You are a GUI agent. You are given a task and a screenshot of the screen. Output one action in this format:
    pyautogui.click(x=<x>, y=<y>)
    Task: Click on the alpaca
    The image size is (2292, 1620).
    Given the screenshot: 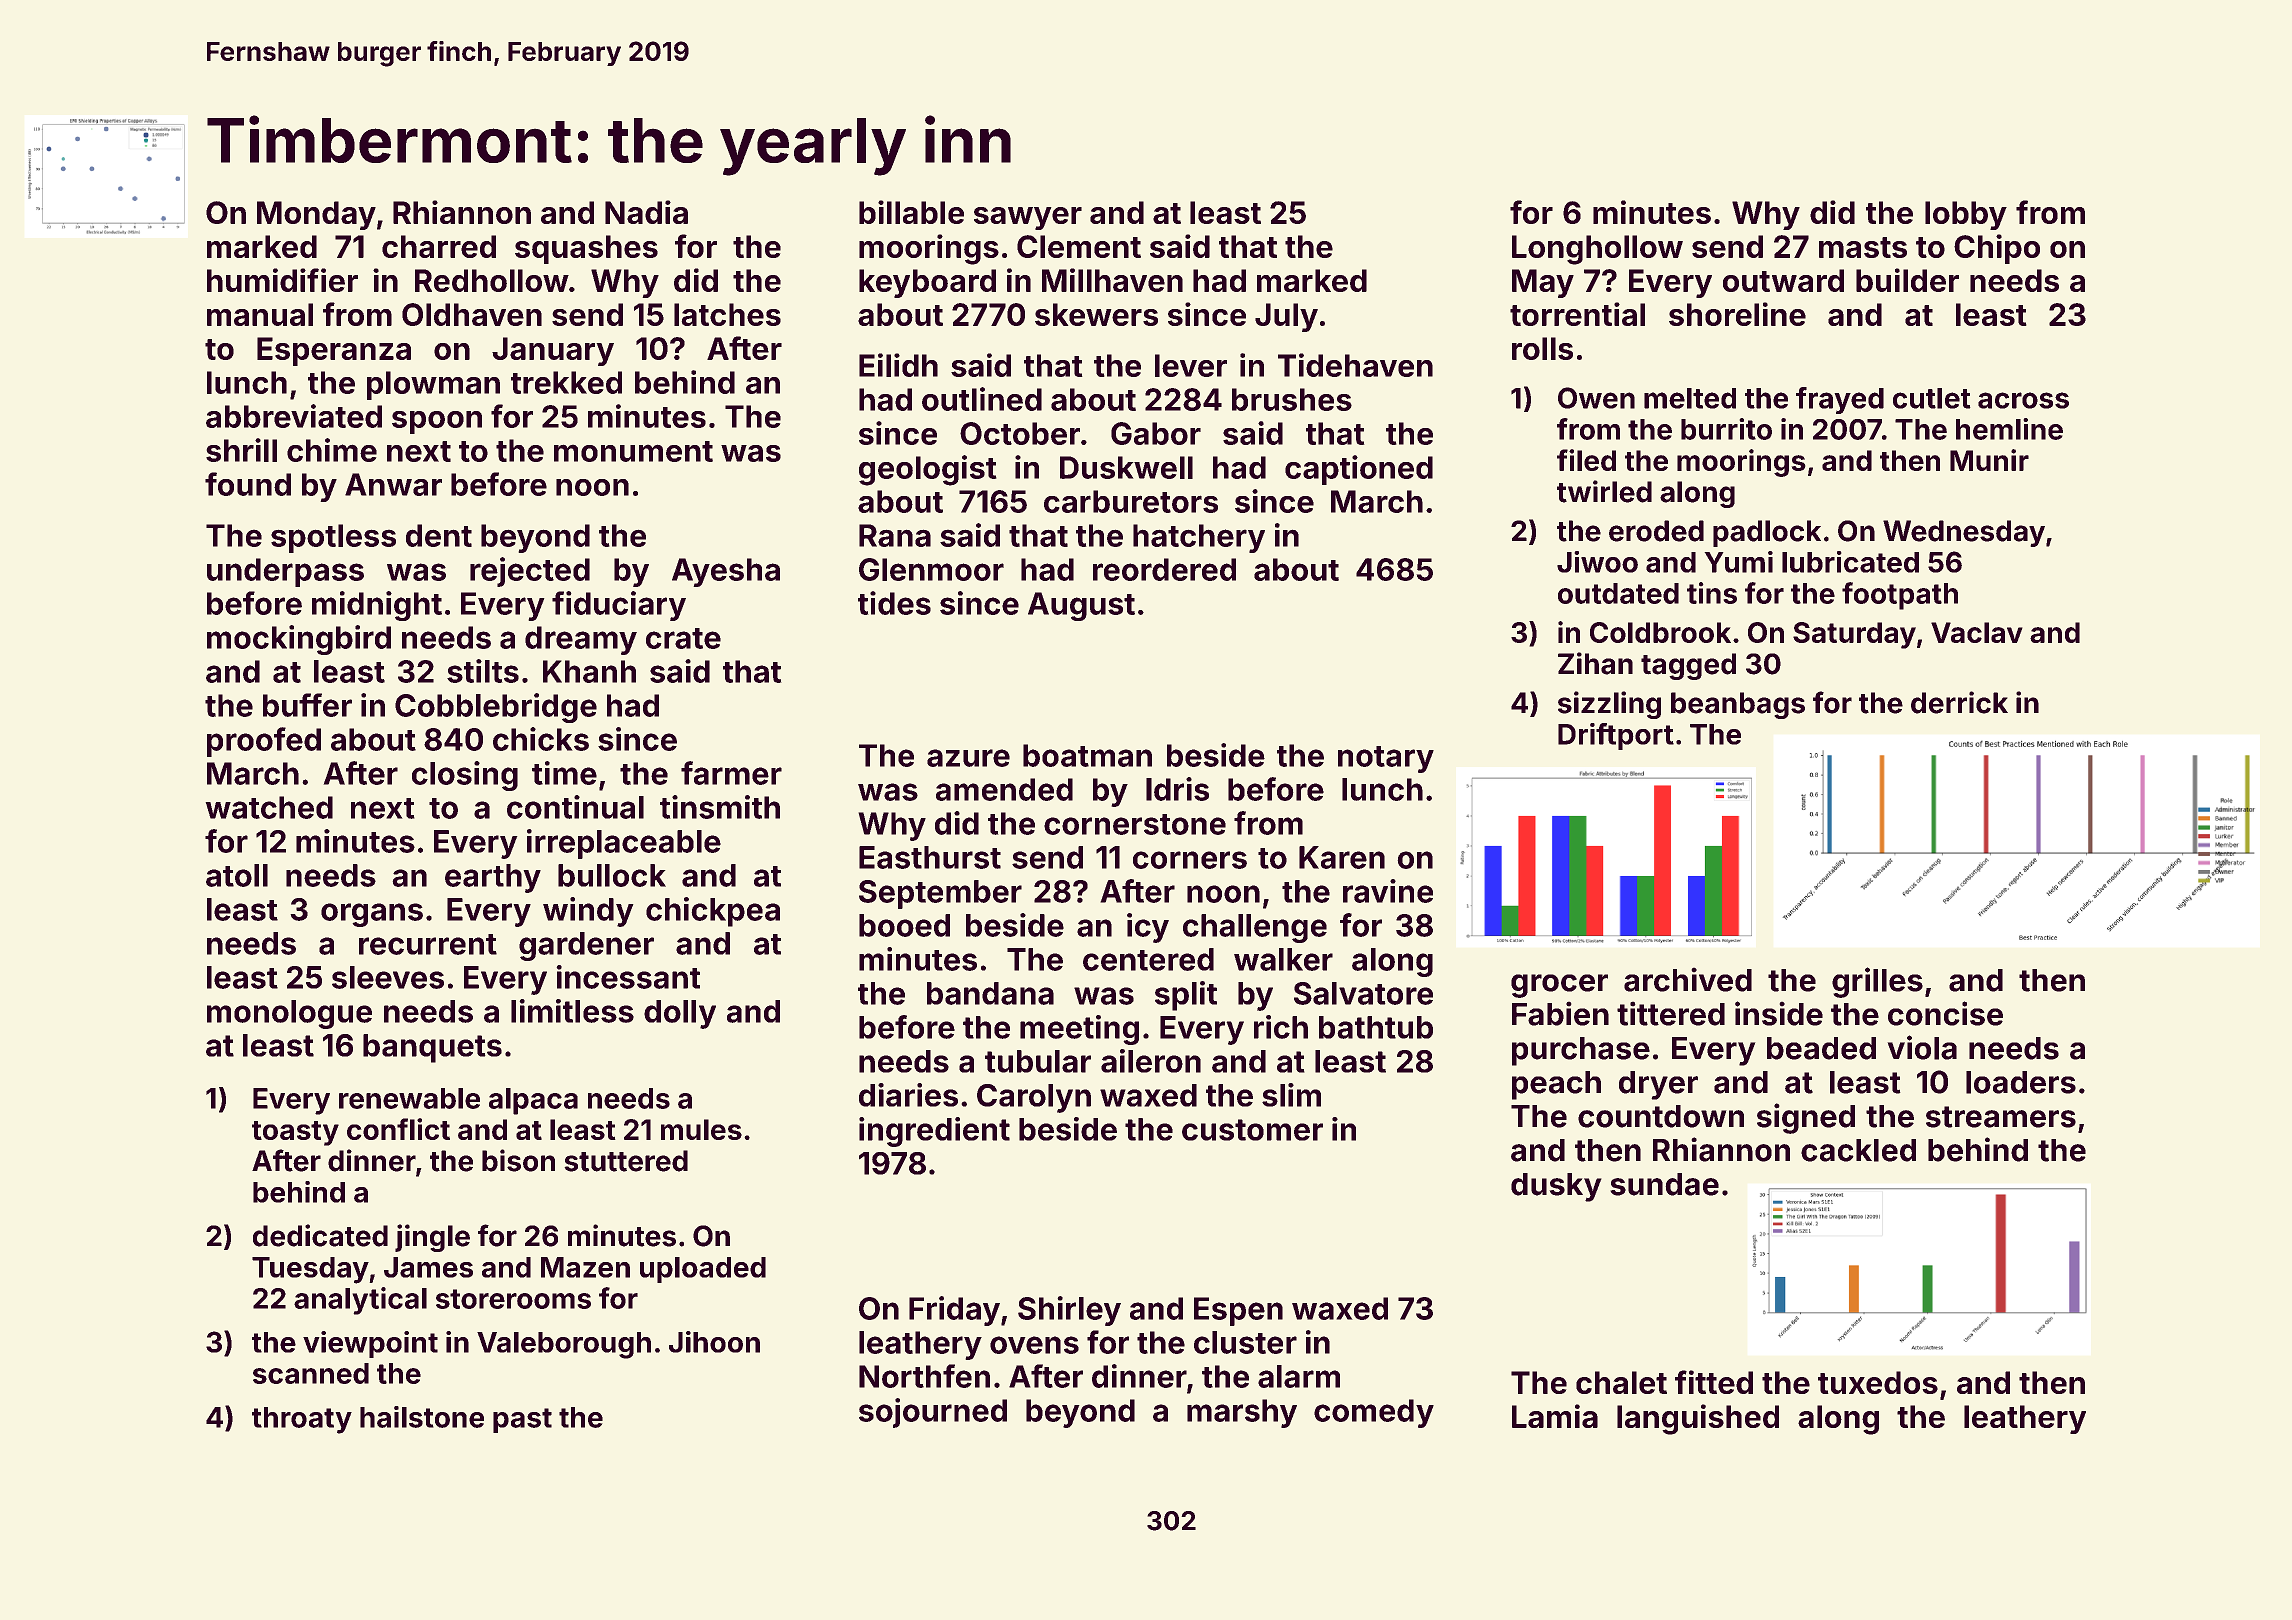 What is the action you would take?
    pyautogui.click(x=533, y=1101)
